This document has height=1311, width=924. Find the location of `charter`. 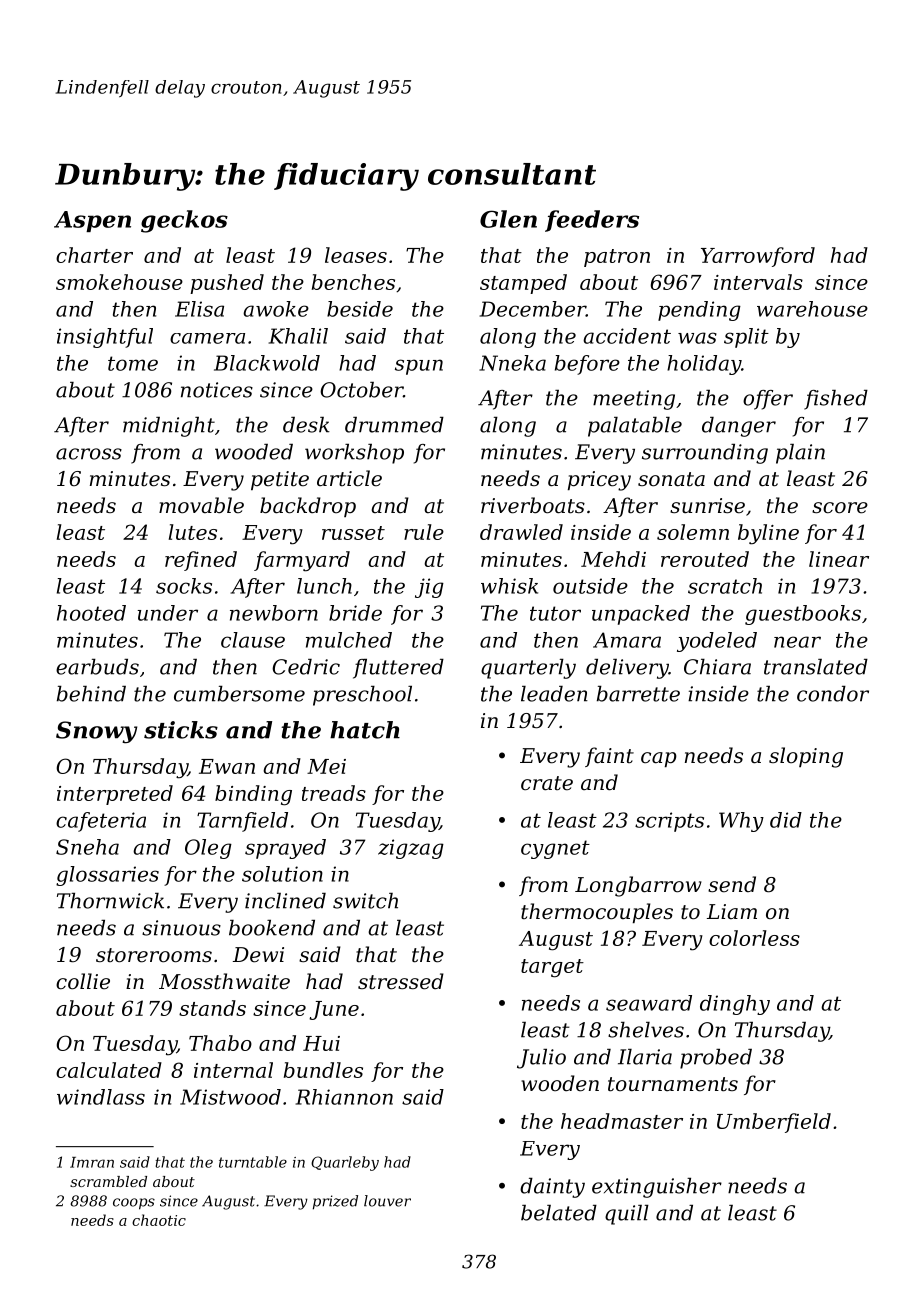

charter is located at coordinates (94, 255).
